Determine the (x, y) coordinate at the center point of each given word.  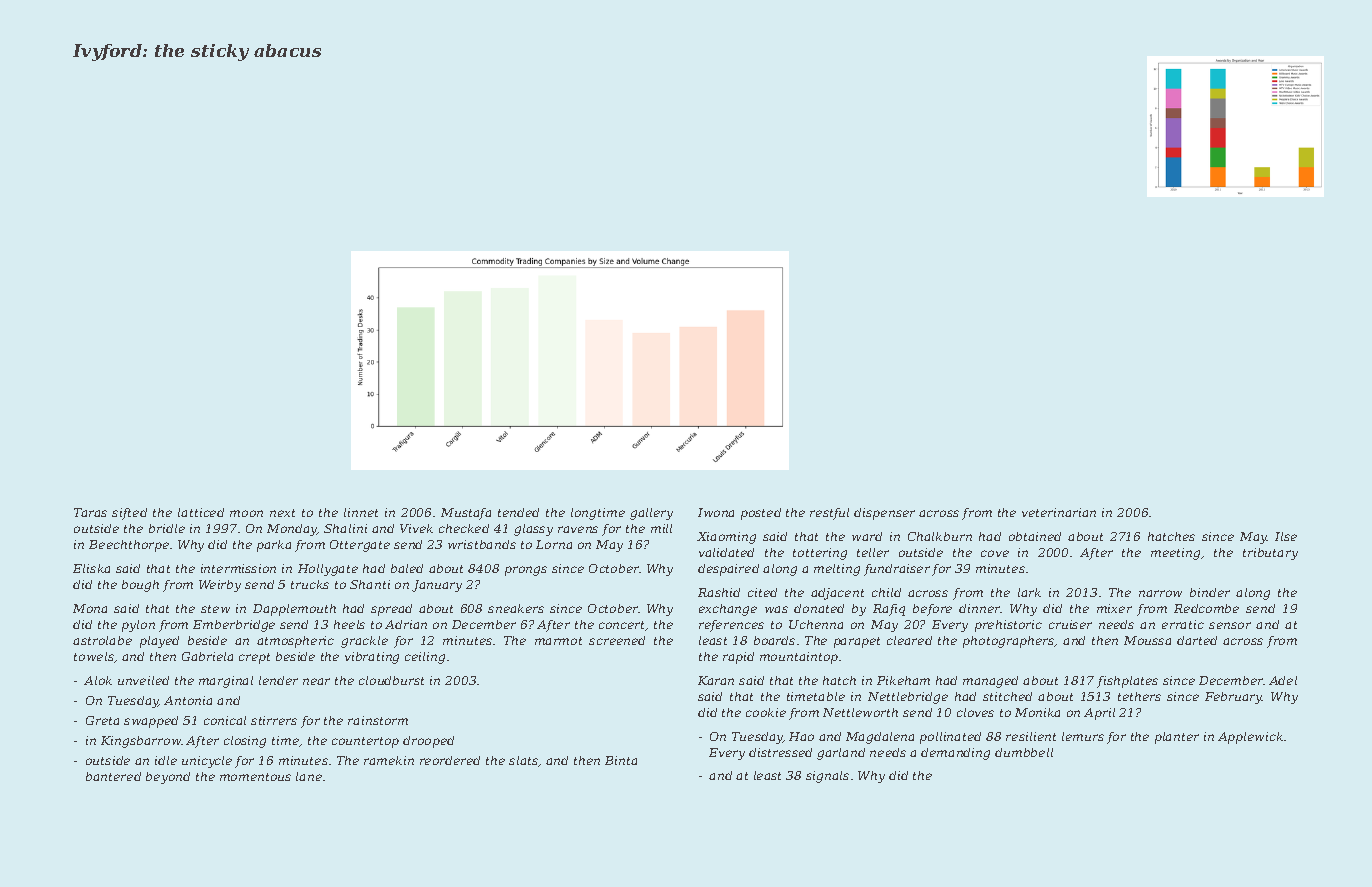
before (932, 610)
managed (990, 682)
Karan (716, 680)
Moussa (1147, 640)
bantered (113, 776)
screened (617, 640)
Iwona (716, 512)
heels (349, 624)
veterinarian (1059, 512)
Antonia (188, 700)
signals (827, 777)
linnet (361, 512)
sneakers (516, 608)
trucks (310, 584)
